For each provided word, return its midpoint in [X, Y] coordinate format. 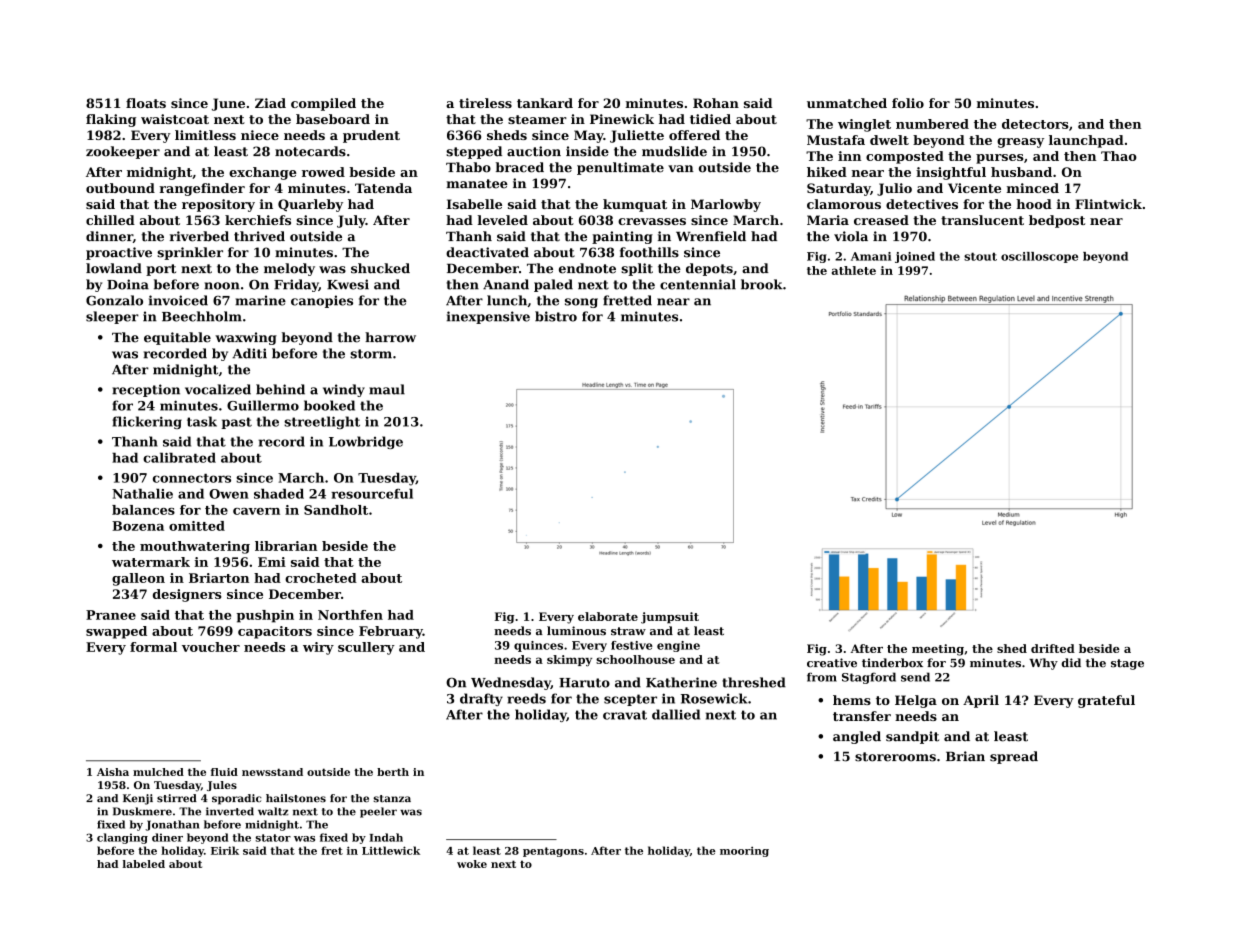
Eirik [225, 850]
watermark [151, 562]
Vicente [974, 188]
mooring [744, 851]
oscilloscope [1039, 257]
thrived [259, 236]
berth [393, 772]
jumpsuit [670, 618]
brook [762, 284]
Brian [965, 756]
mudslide [674, 151]
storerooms [895, 757]
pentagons [553, 852]
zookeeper [123, 152]
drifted [1053, 648]
